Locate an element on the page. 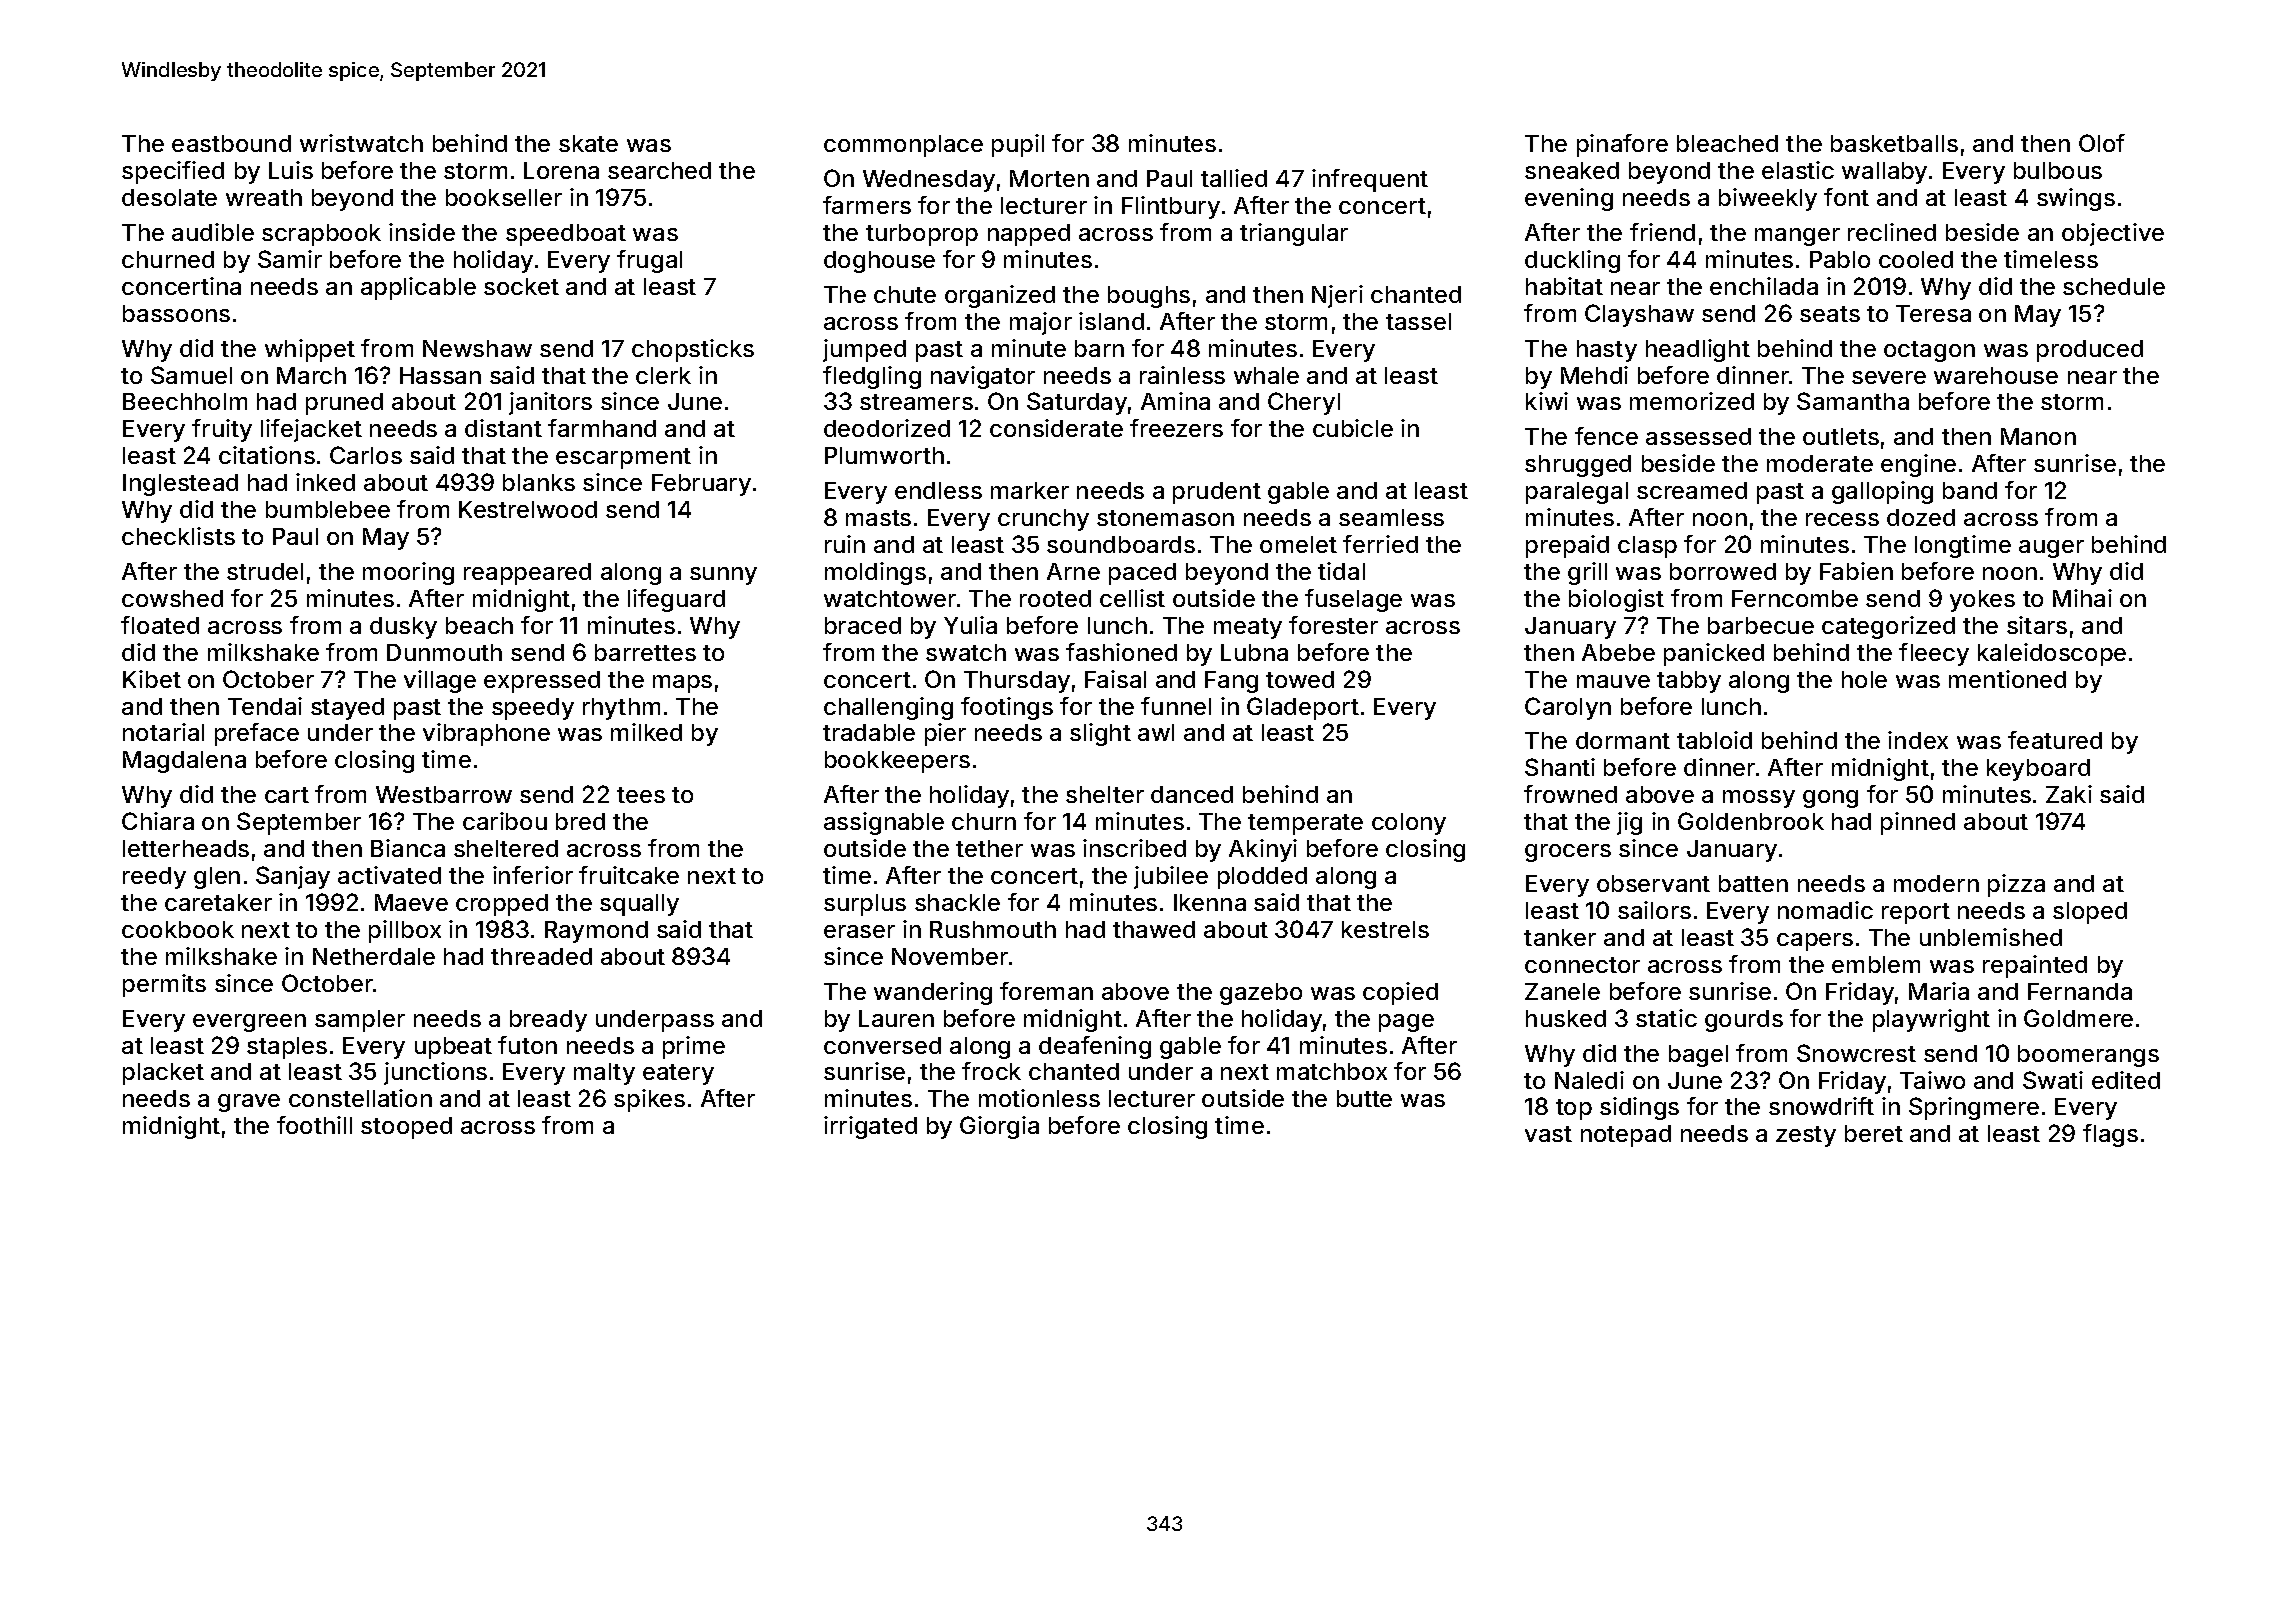 The width and height of the image is (2292, 1620). pruned is located at coordinates (344, 404).
